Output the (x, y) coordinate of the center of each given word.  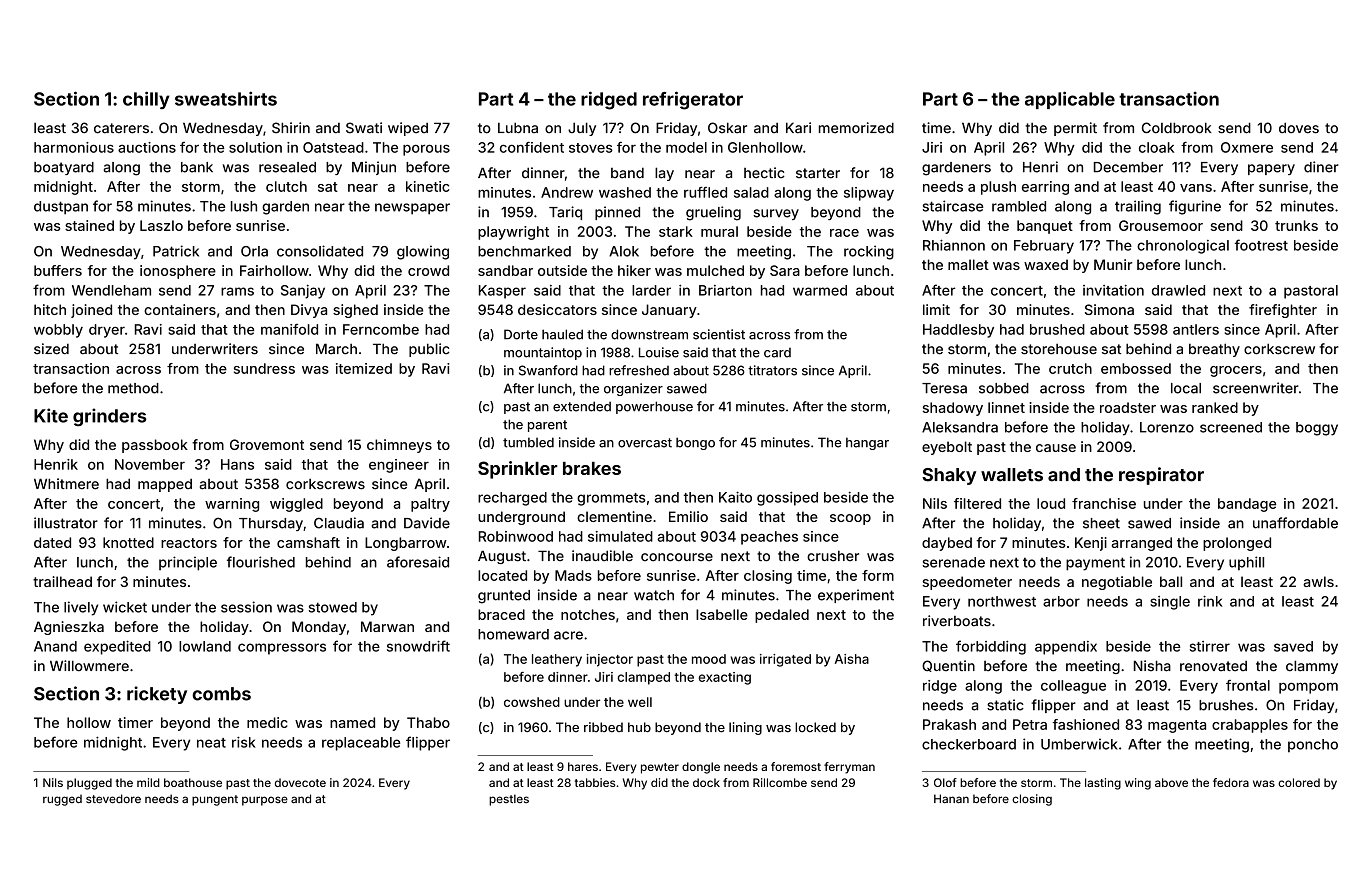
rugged (62, 800)
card (777, 353)
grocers (1236, 371)
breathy (1214, 350)
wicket (125, 607)
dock (706, 782)
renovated (1213, 666)
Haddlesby (958, 331)
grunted (504, 597)
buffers (58, 270)
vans (1196, 188)
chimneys (399, 446)
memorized (856, 128)
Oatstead (333, 147)
